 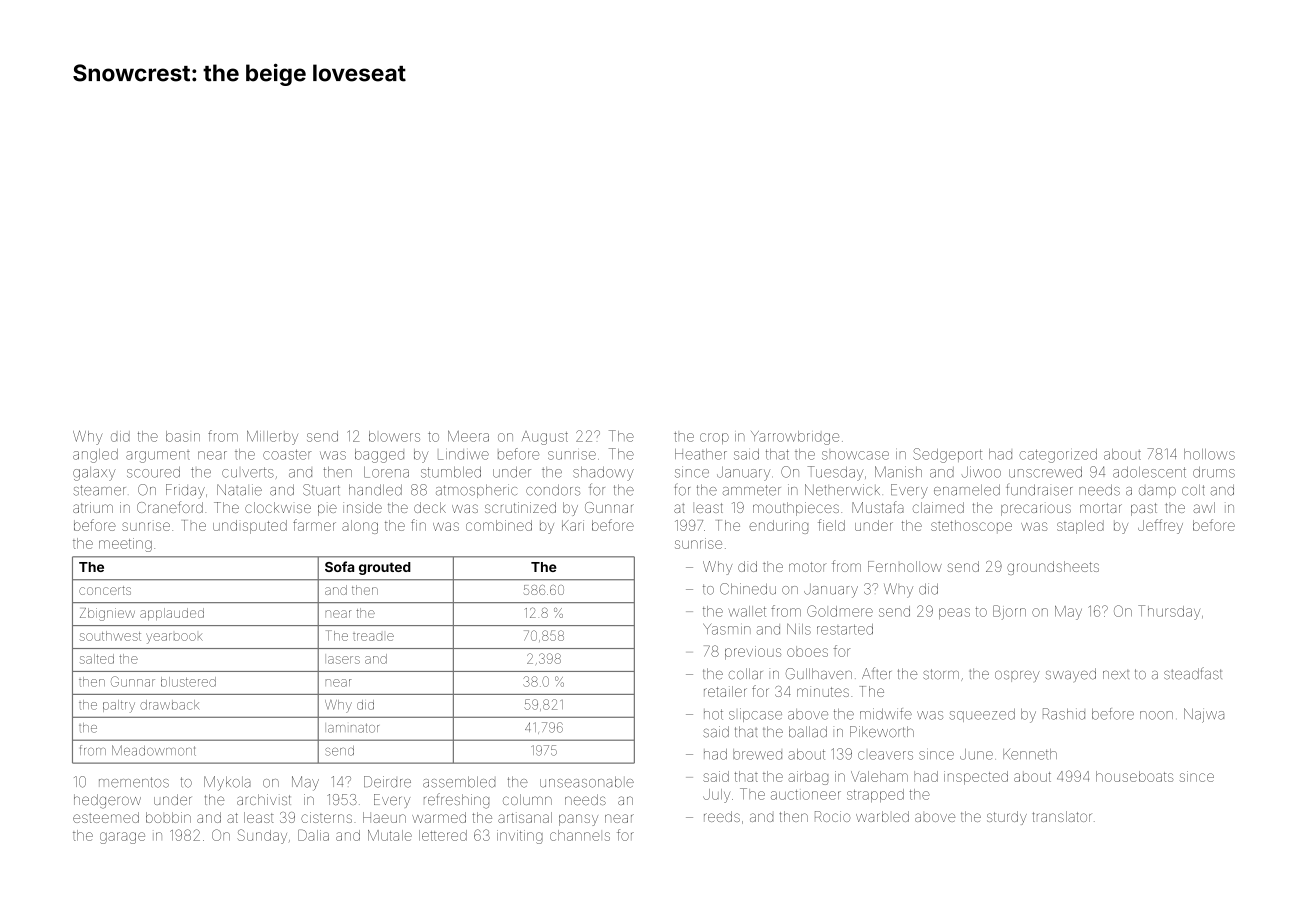 What do you see at coordinates (134, 782) in the screenshot?
I see `mementos` at bounding box center [134, 782].
